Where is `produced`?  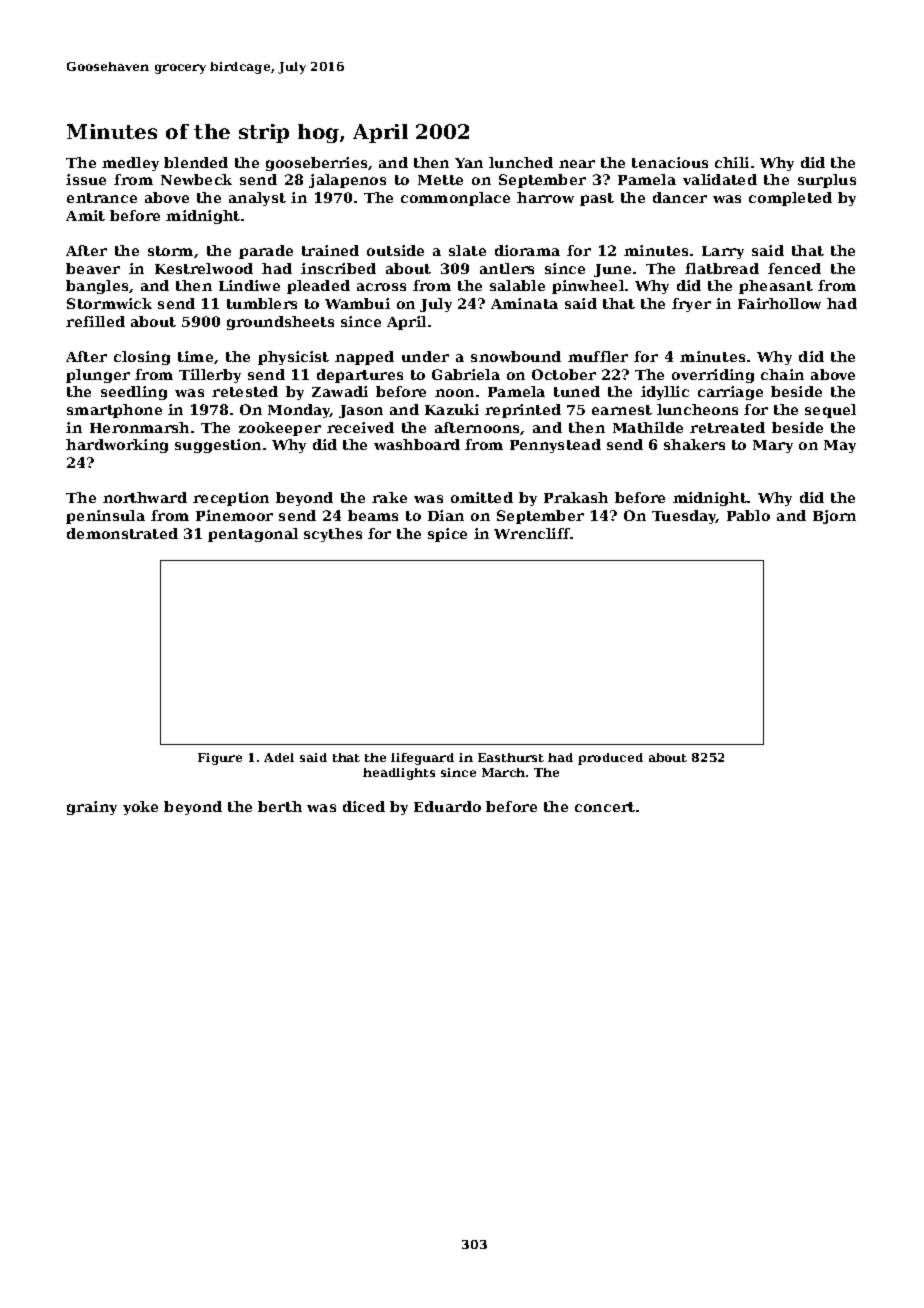
produced is located at coordinates (610, 759).
